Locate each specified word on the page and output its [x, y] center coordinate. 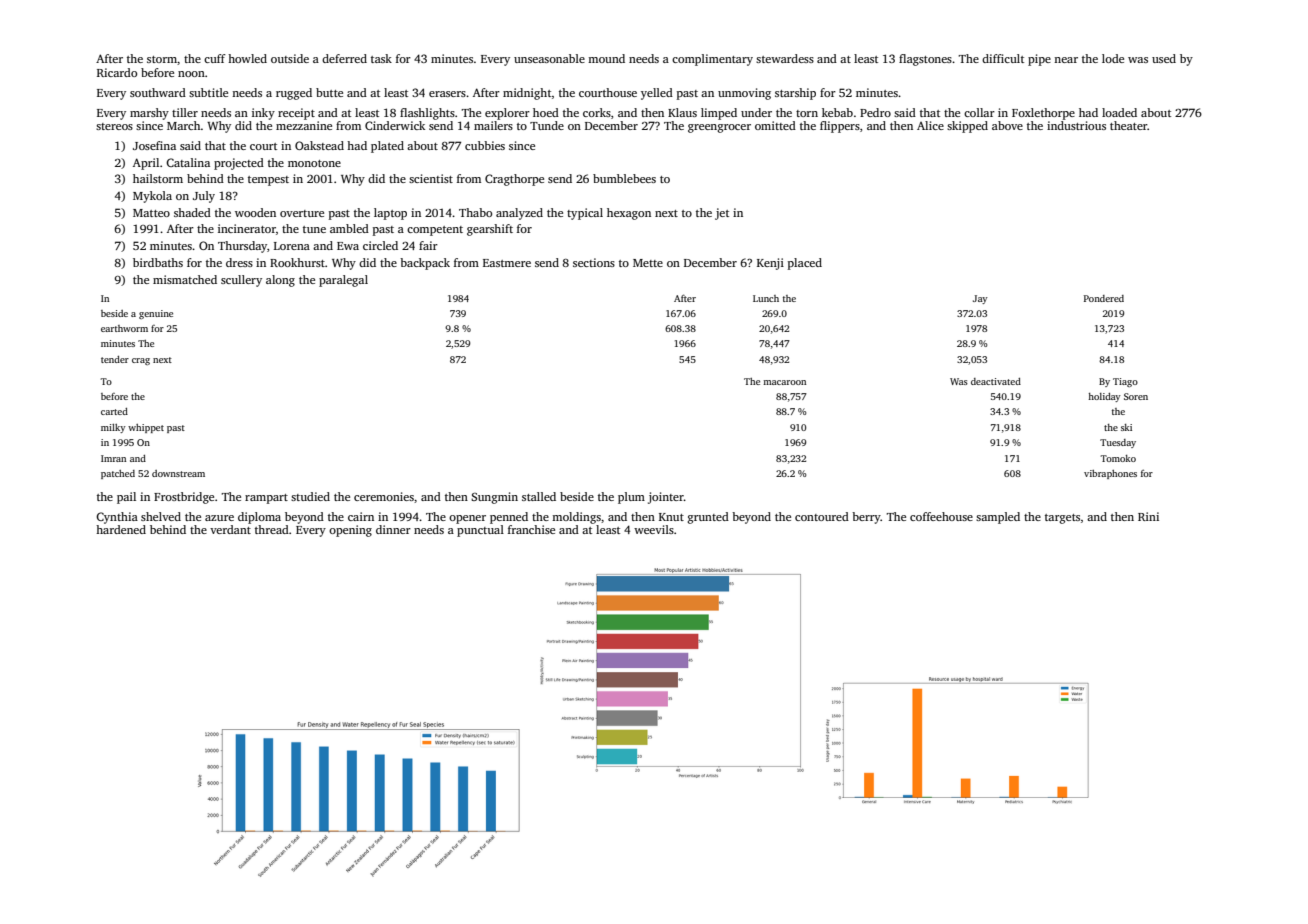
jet [722, 214]
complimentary [712, 60]
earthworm [124, 328]
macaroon [784, 382]
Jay [980, 299]
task [381, 58]
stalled [539, 496]
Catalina [188, 162]
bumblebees [624, 178]
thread [272, 529]
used [1164, 58]
